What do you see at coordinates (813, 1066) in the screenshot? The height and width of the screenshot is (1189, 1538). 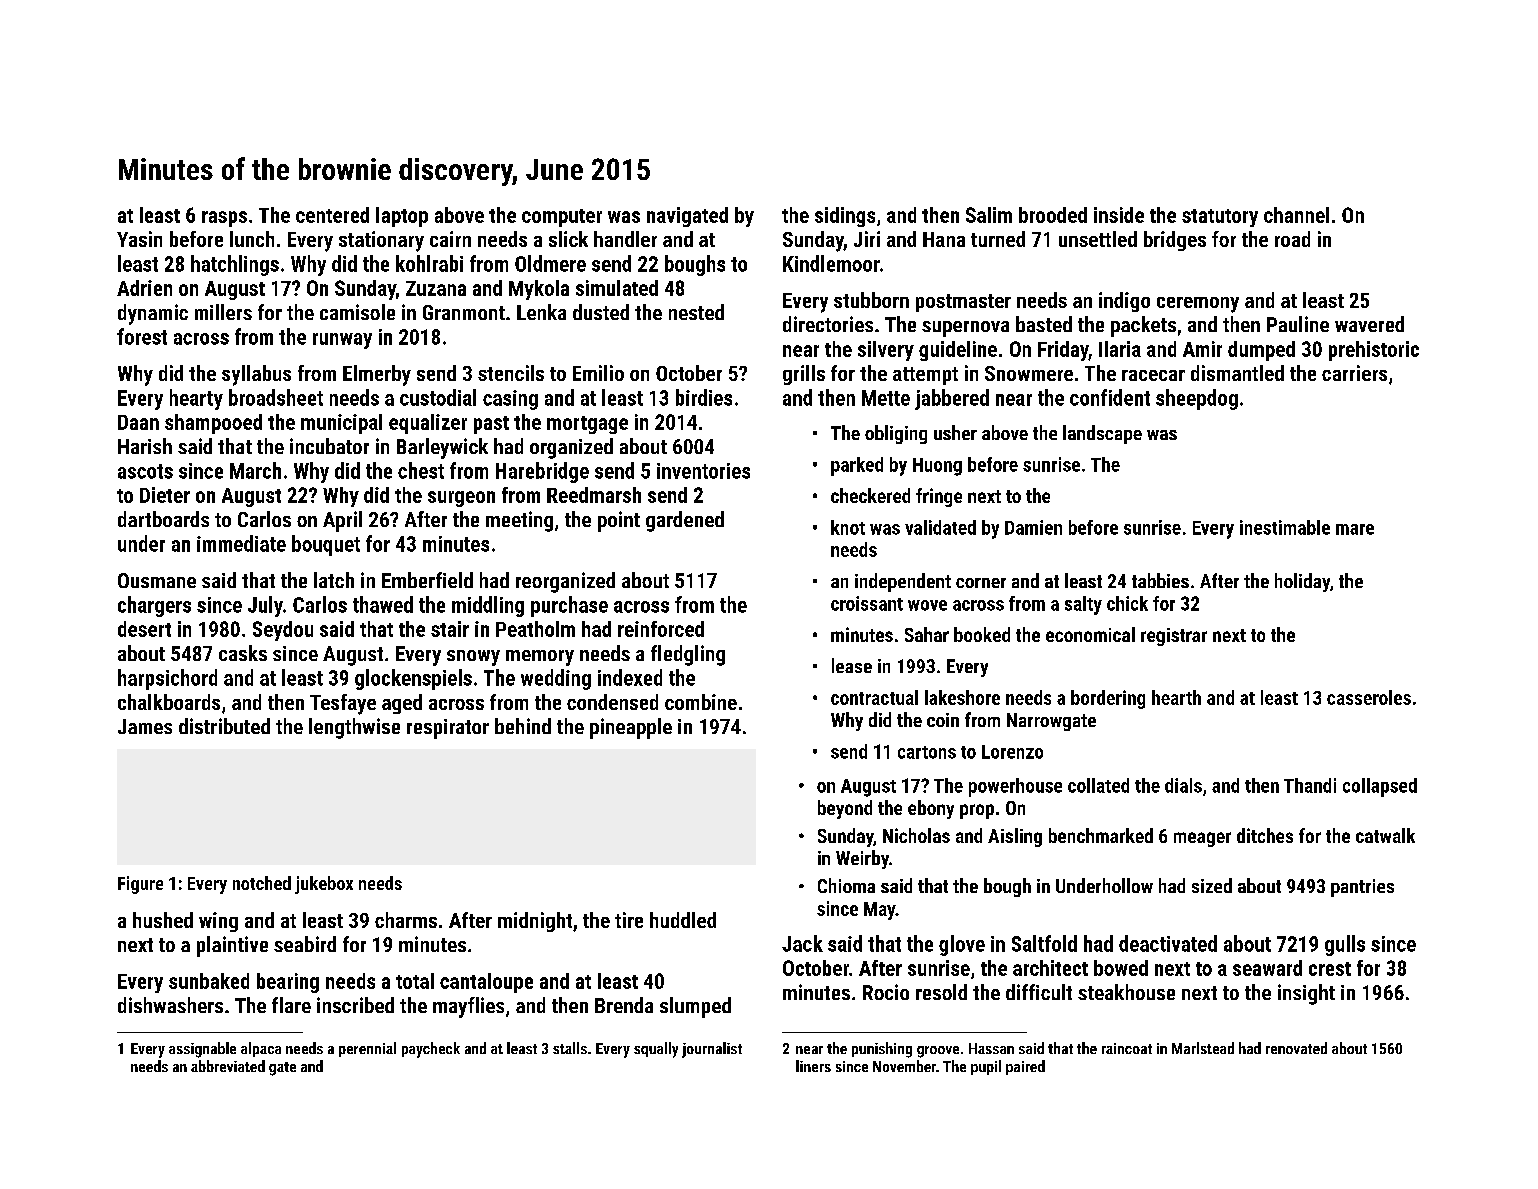 I see `liners` at bounding box center [813, 1066].
